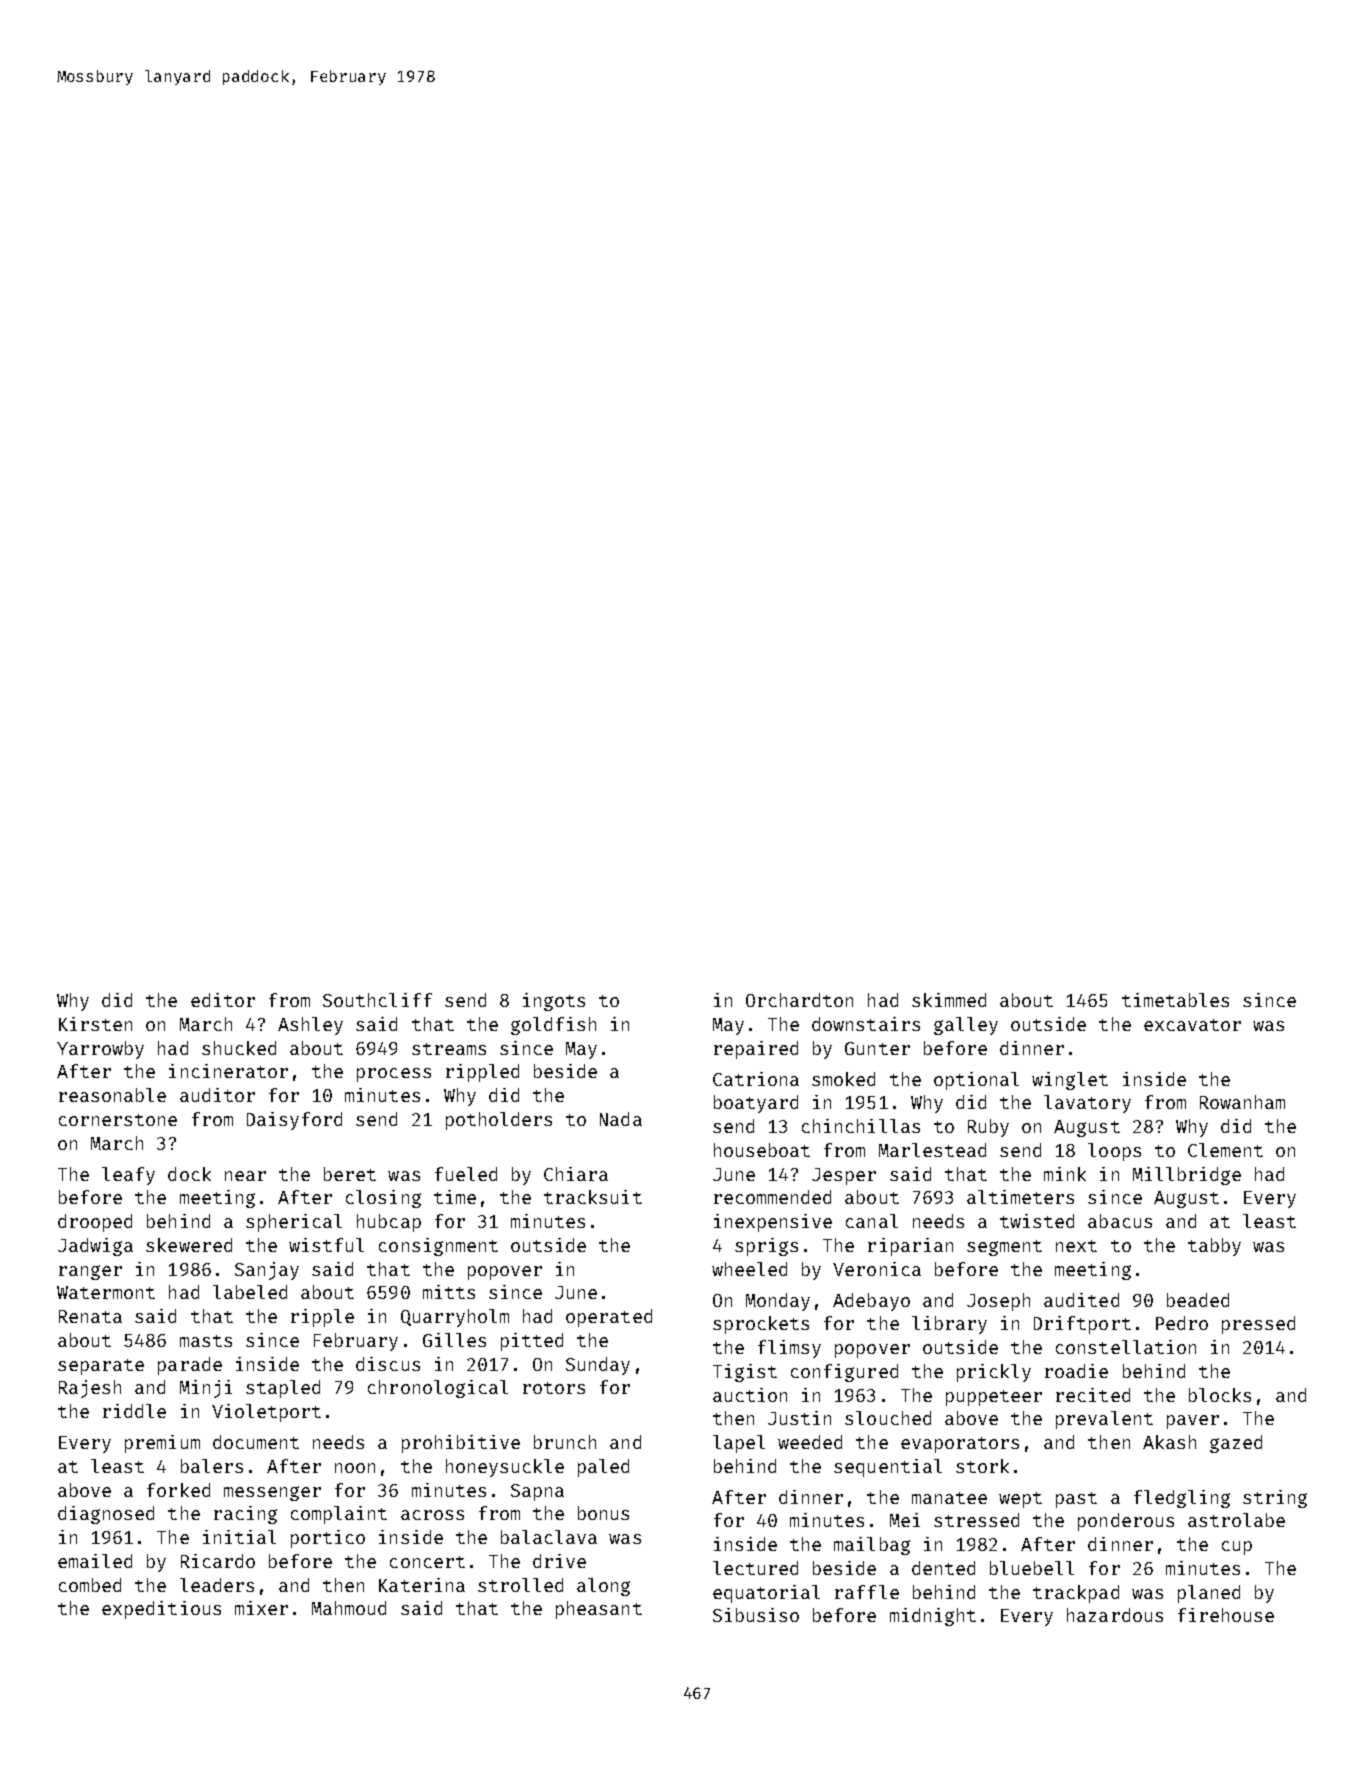 Image resolution: width=1366 pixels, height=1768 pixels. Describe the element at coordinates (772, 1197) in the image. I see `recommended` at that location.
